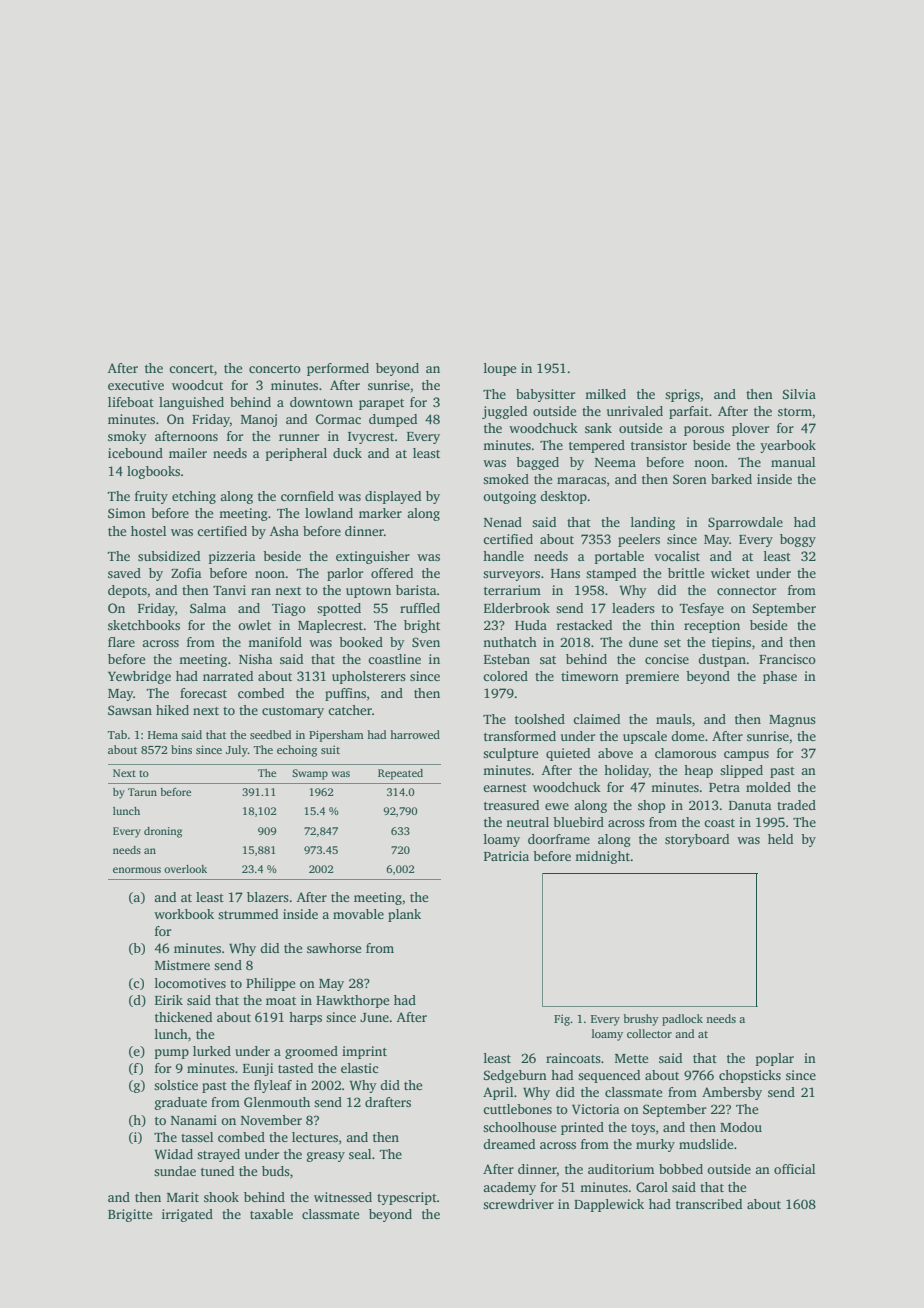 The width and height of the screenshot is (924, 1308). What do you see at coordinates (548, 660) in the screenshot?
I see `sat` at bounding box center [548, 660].
